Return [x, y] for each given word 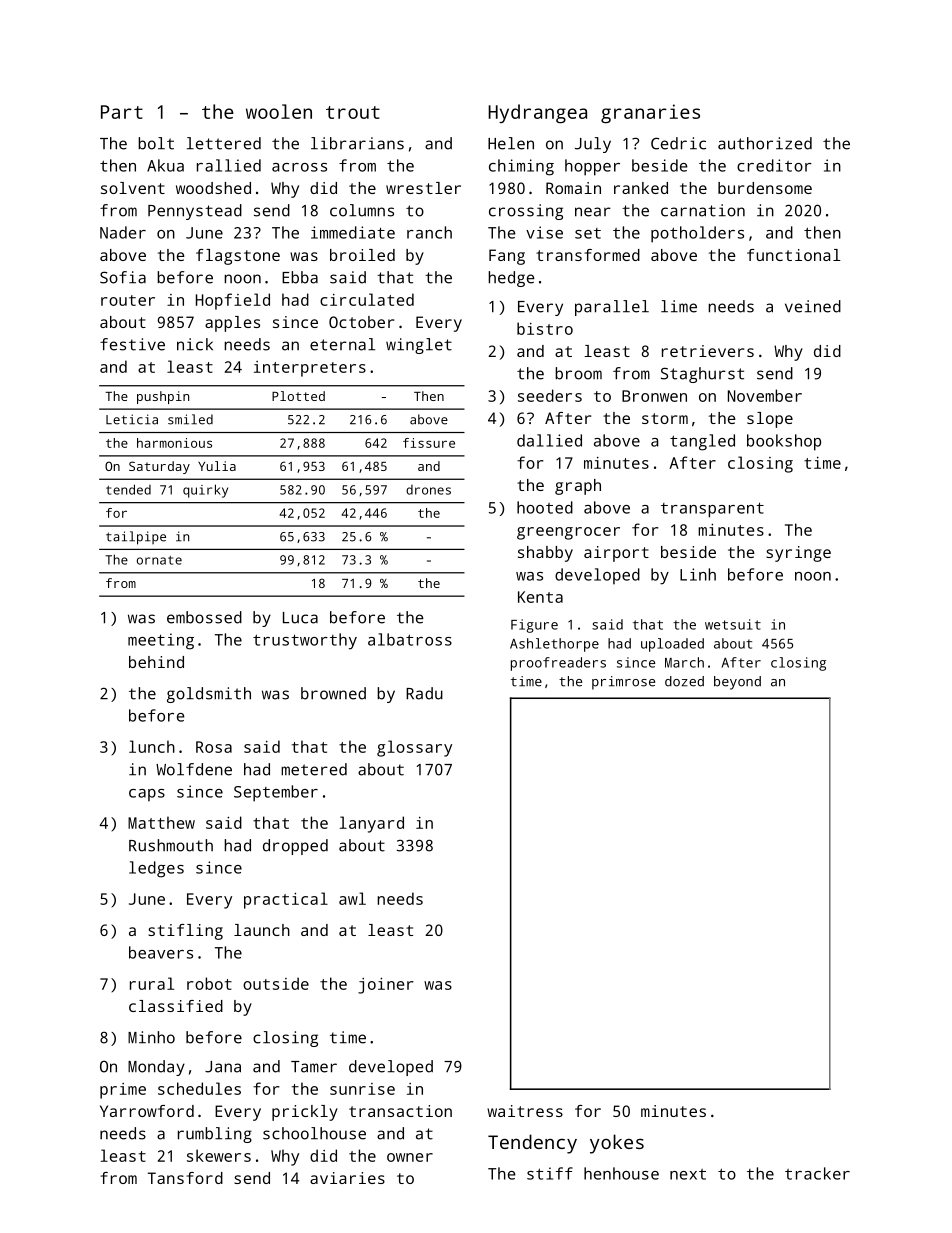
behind [156, 662]
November [765, 395]
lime [679, 306]
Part [122, 112]
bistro [545, 328]
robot [209, 983]
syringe [798, 554]
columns [362, 210]
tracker [817, 1173]
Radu [424, 693]
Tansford [185, 1178]
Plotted [298, 396]
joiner [386, 986]
